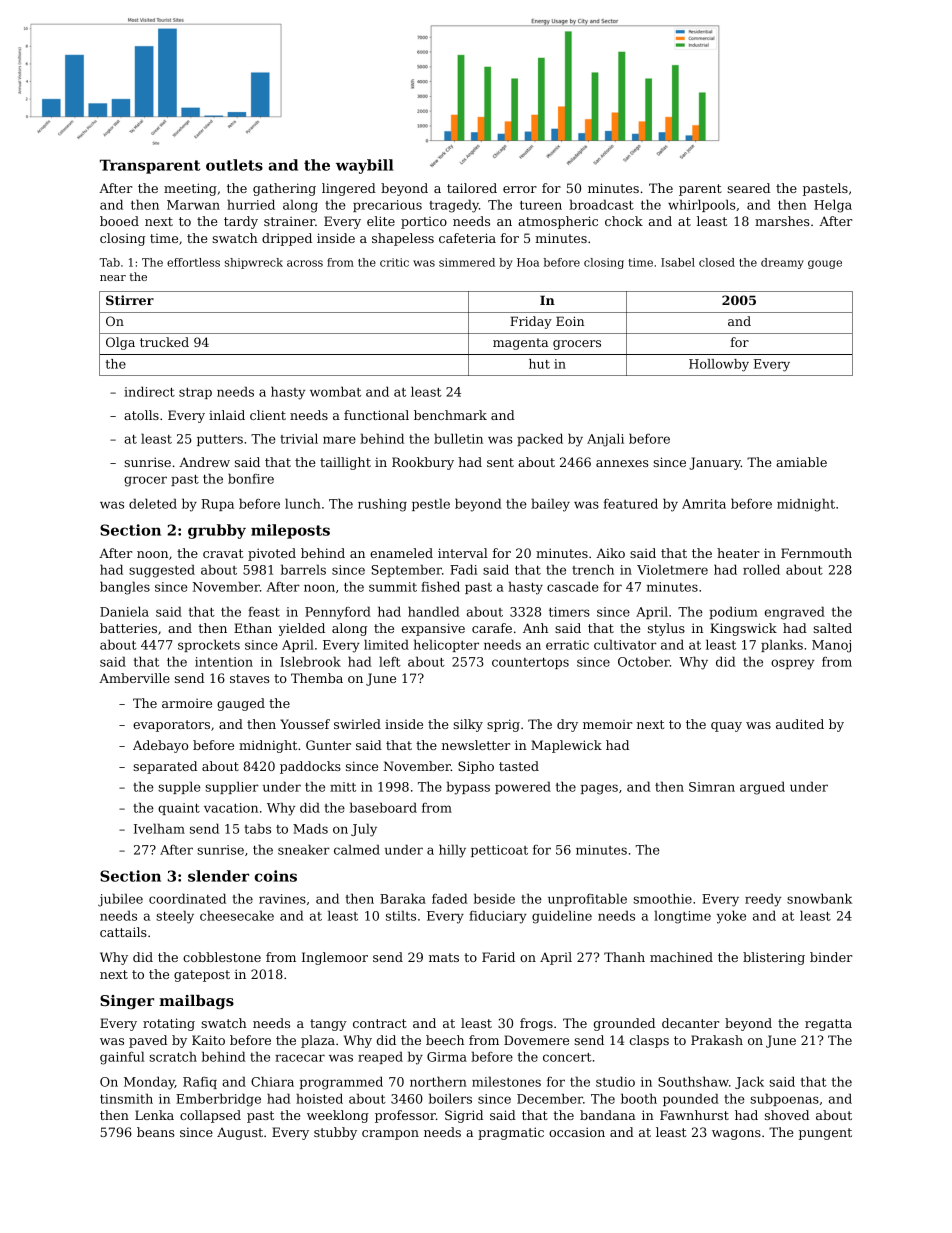 This screenshot has height=1233, width=952. What do you see at coordinates (570, 321) in the screenshot?
I see `Eoin` at bounding box center [570, 321].
